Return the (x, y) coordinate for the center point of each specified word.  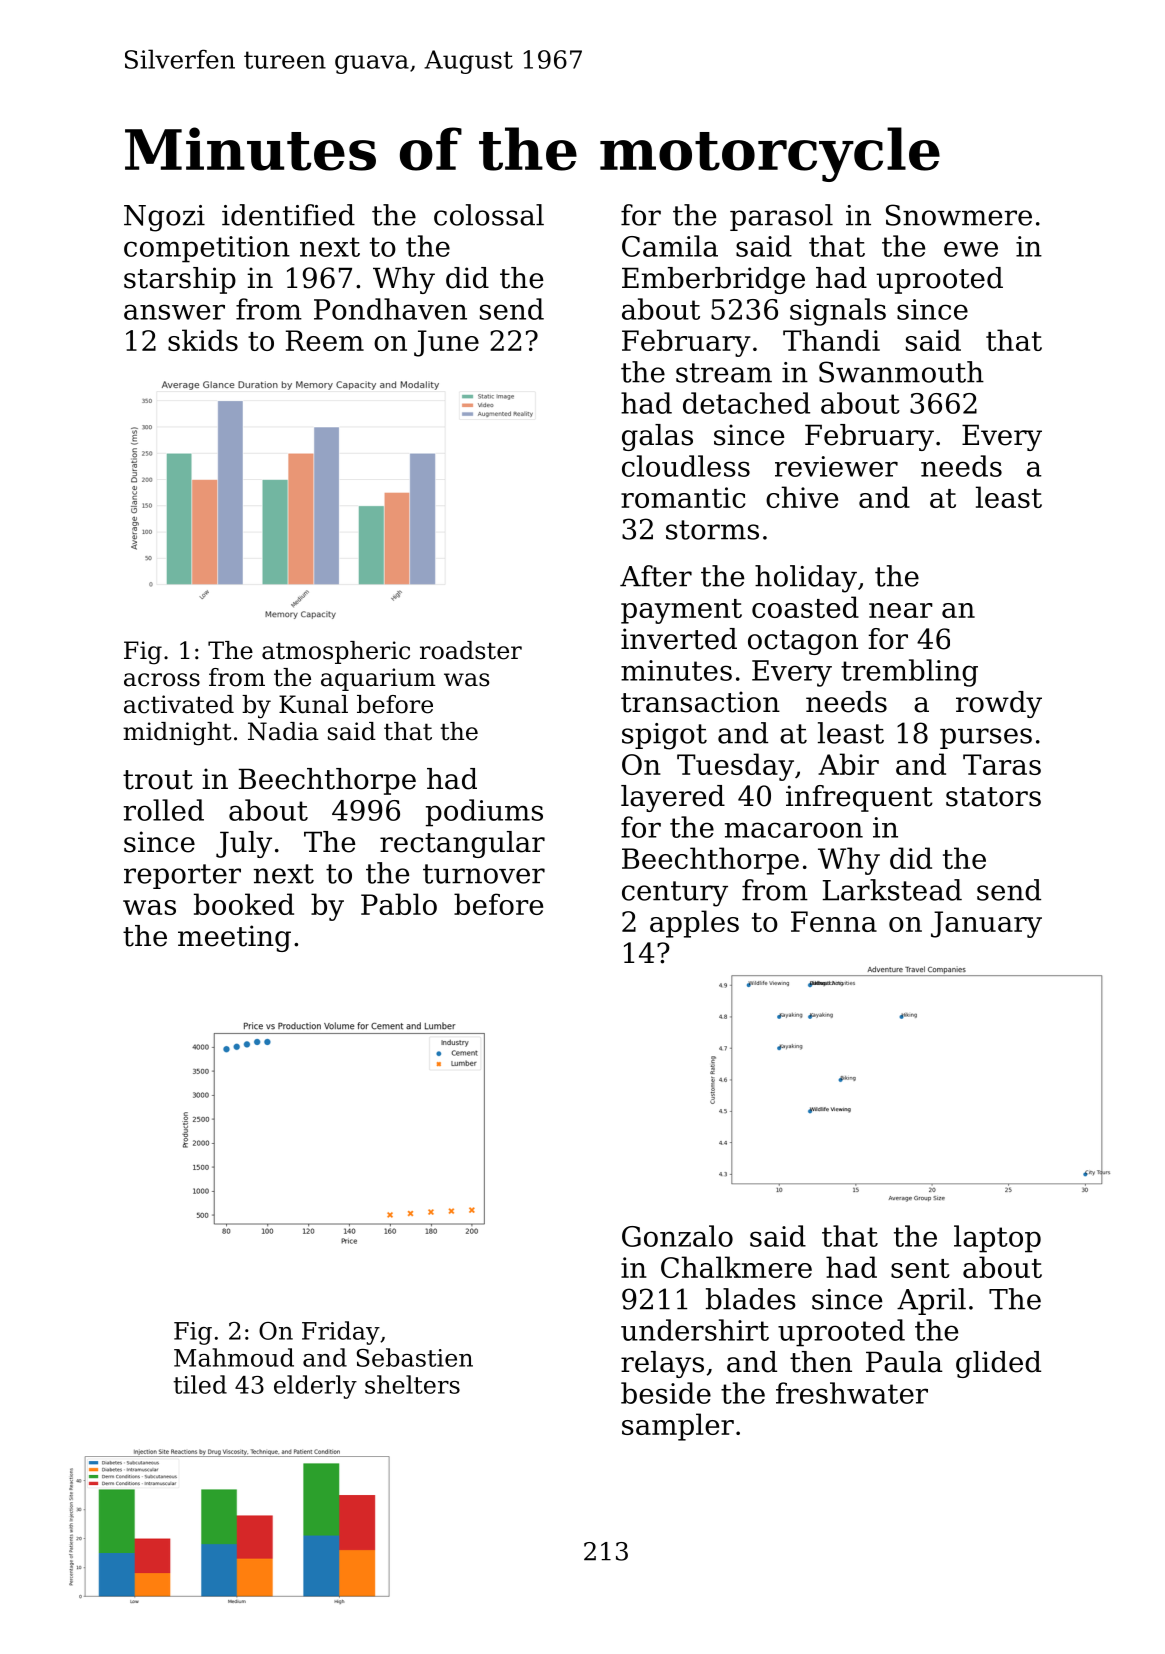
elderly (315, 1387)
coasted (805, 607)
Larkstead (892, 890)
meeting (234, 938)
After (656, 576)
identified (288, 215)
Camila (670, 246)
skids (203, 340)
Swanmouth (901, 372)
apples (694, 924)
